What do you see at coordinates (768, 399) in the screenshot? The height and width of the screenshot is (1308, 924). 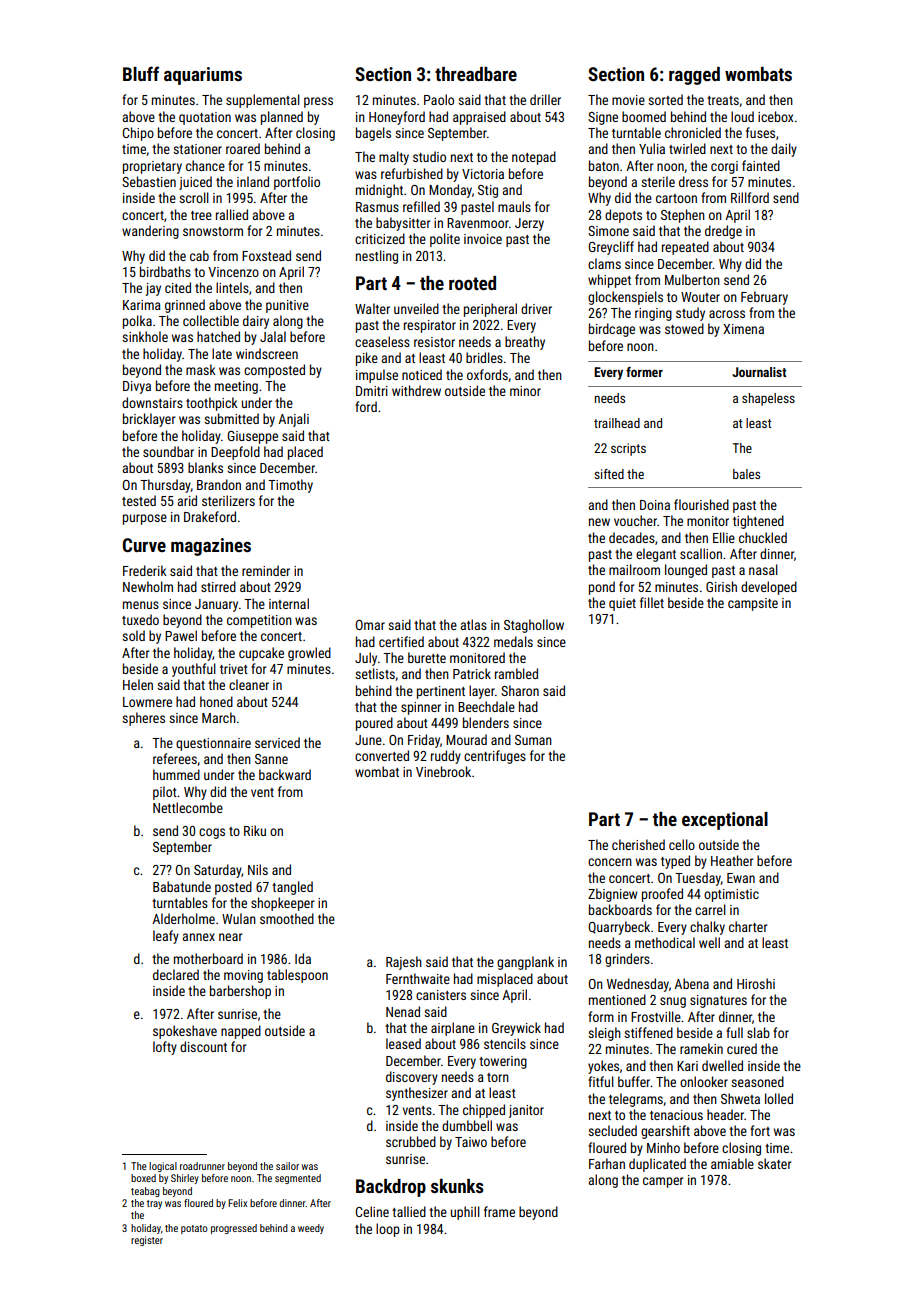 I see `shapeless` at bounding box center [768, 399].
